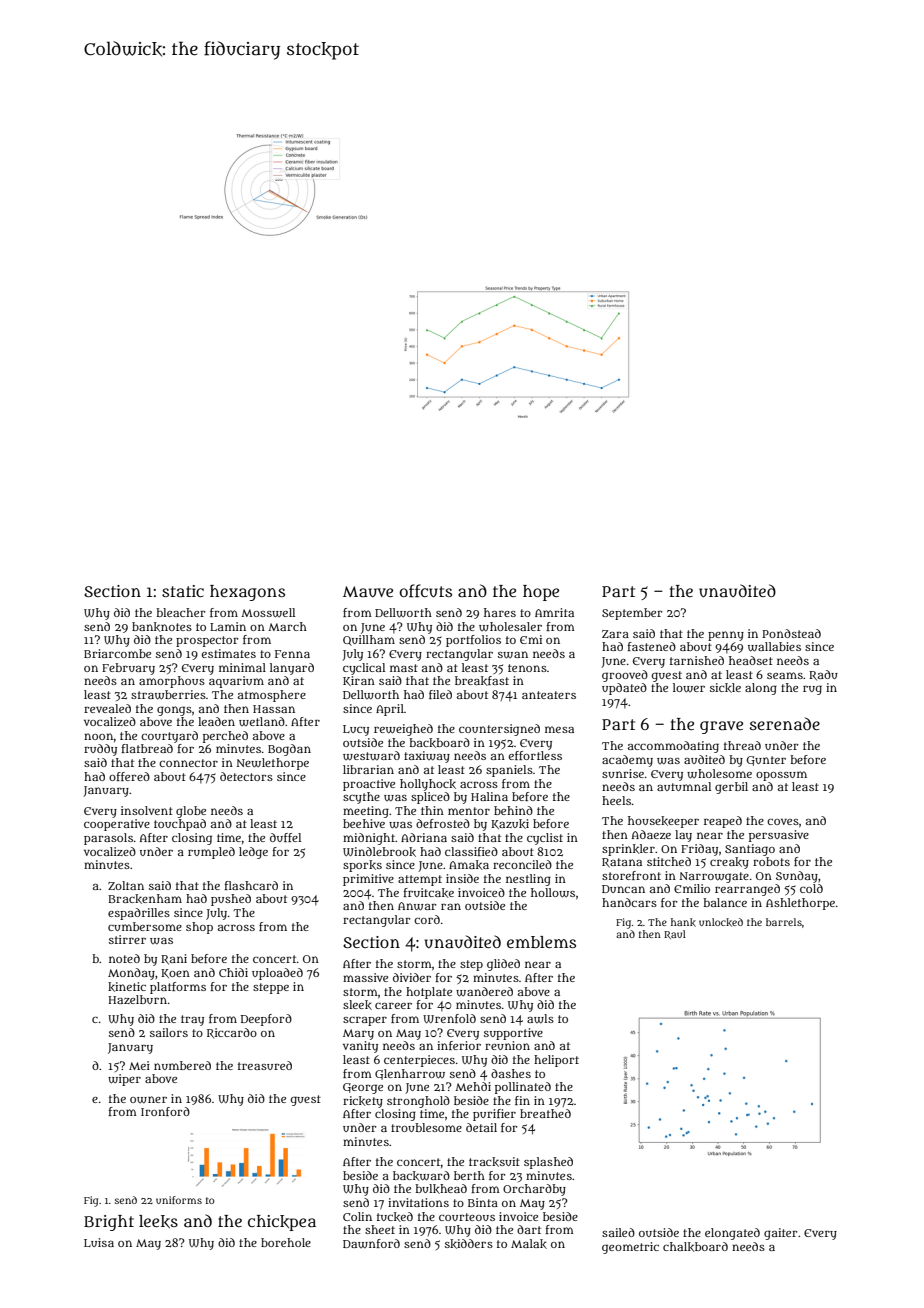 This document has height=1308, width=924. What do you see at coordinates (127, 939) in the document?
I see `stirrer` at bounding box center [127, 939].
